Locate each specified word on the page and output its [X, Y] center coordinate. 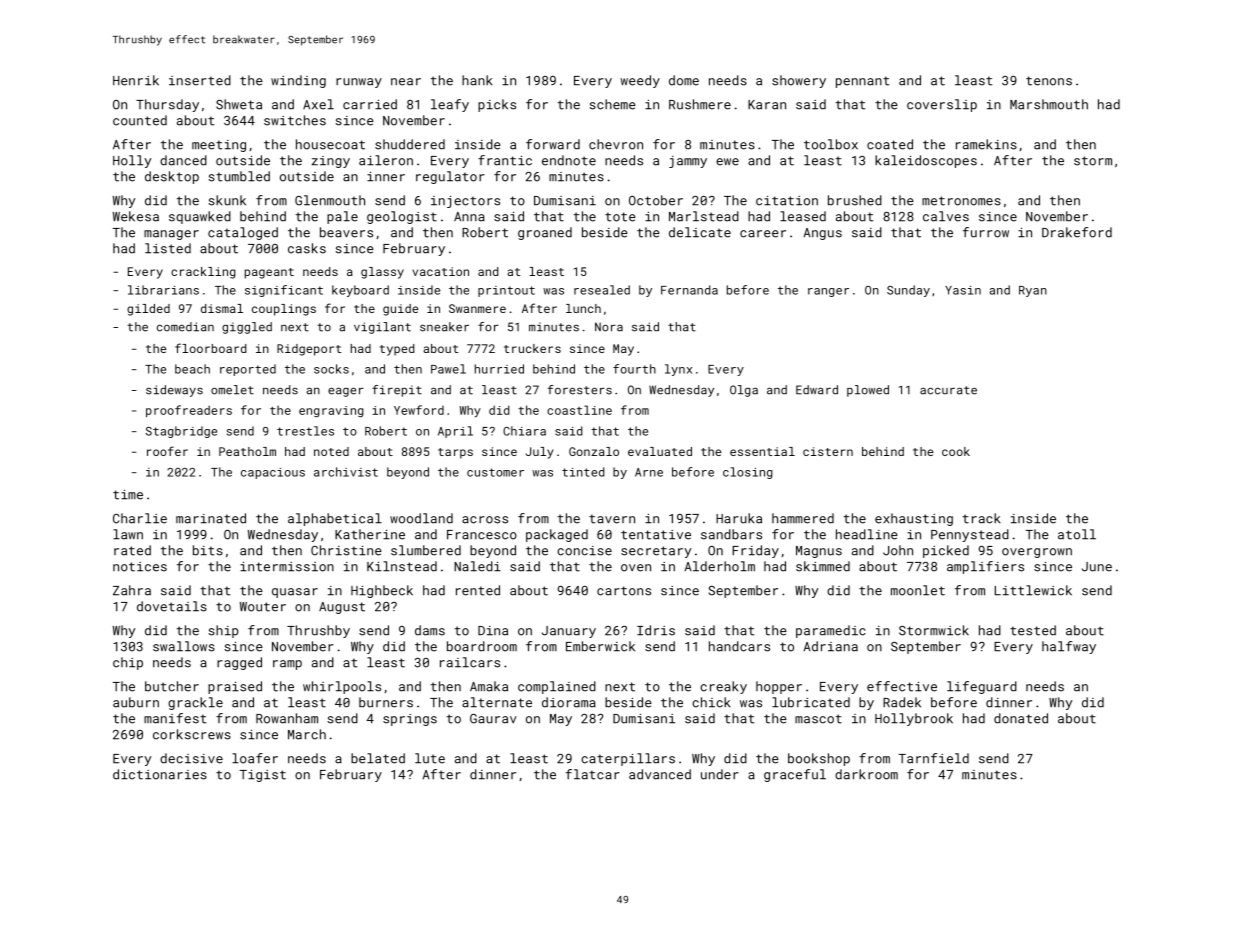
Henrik [136, 80]
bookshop [819, 759]
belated [378, 758]
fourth [634, 369]
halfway [1069, 647]
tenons [1049, 81]
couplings [284, 310]
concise [584, 551]
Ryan [1033, 291]
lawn [128, 534]
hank [477, 80]
